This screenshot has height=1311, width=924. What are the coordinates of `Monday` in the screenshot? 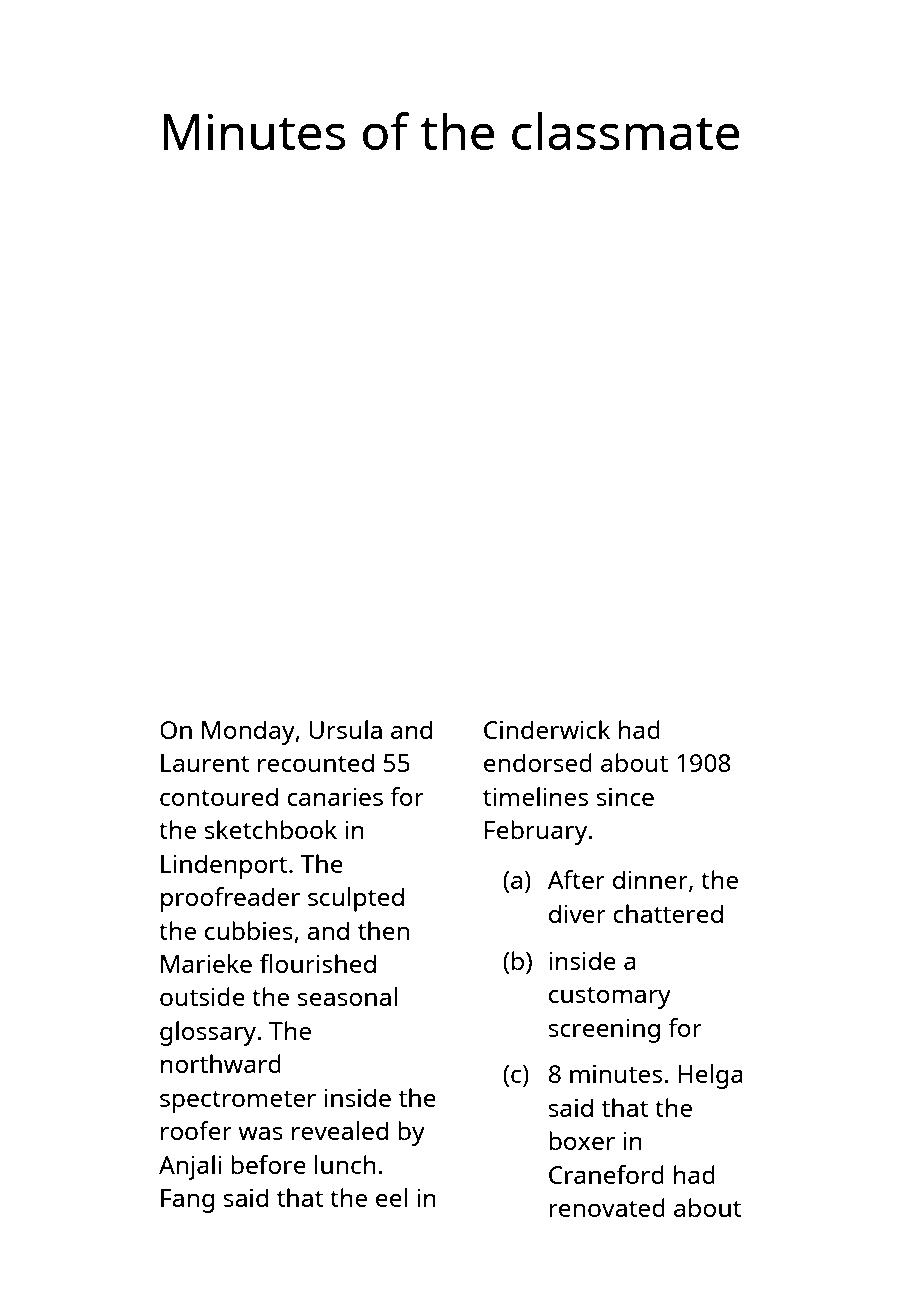 It's located at (248, 732).
